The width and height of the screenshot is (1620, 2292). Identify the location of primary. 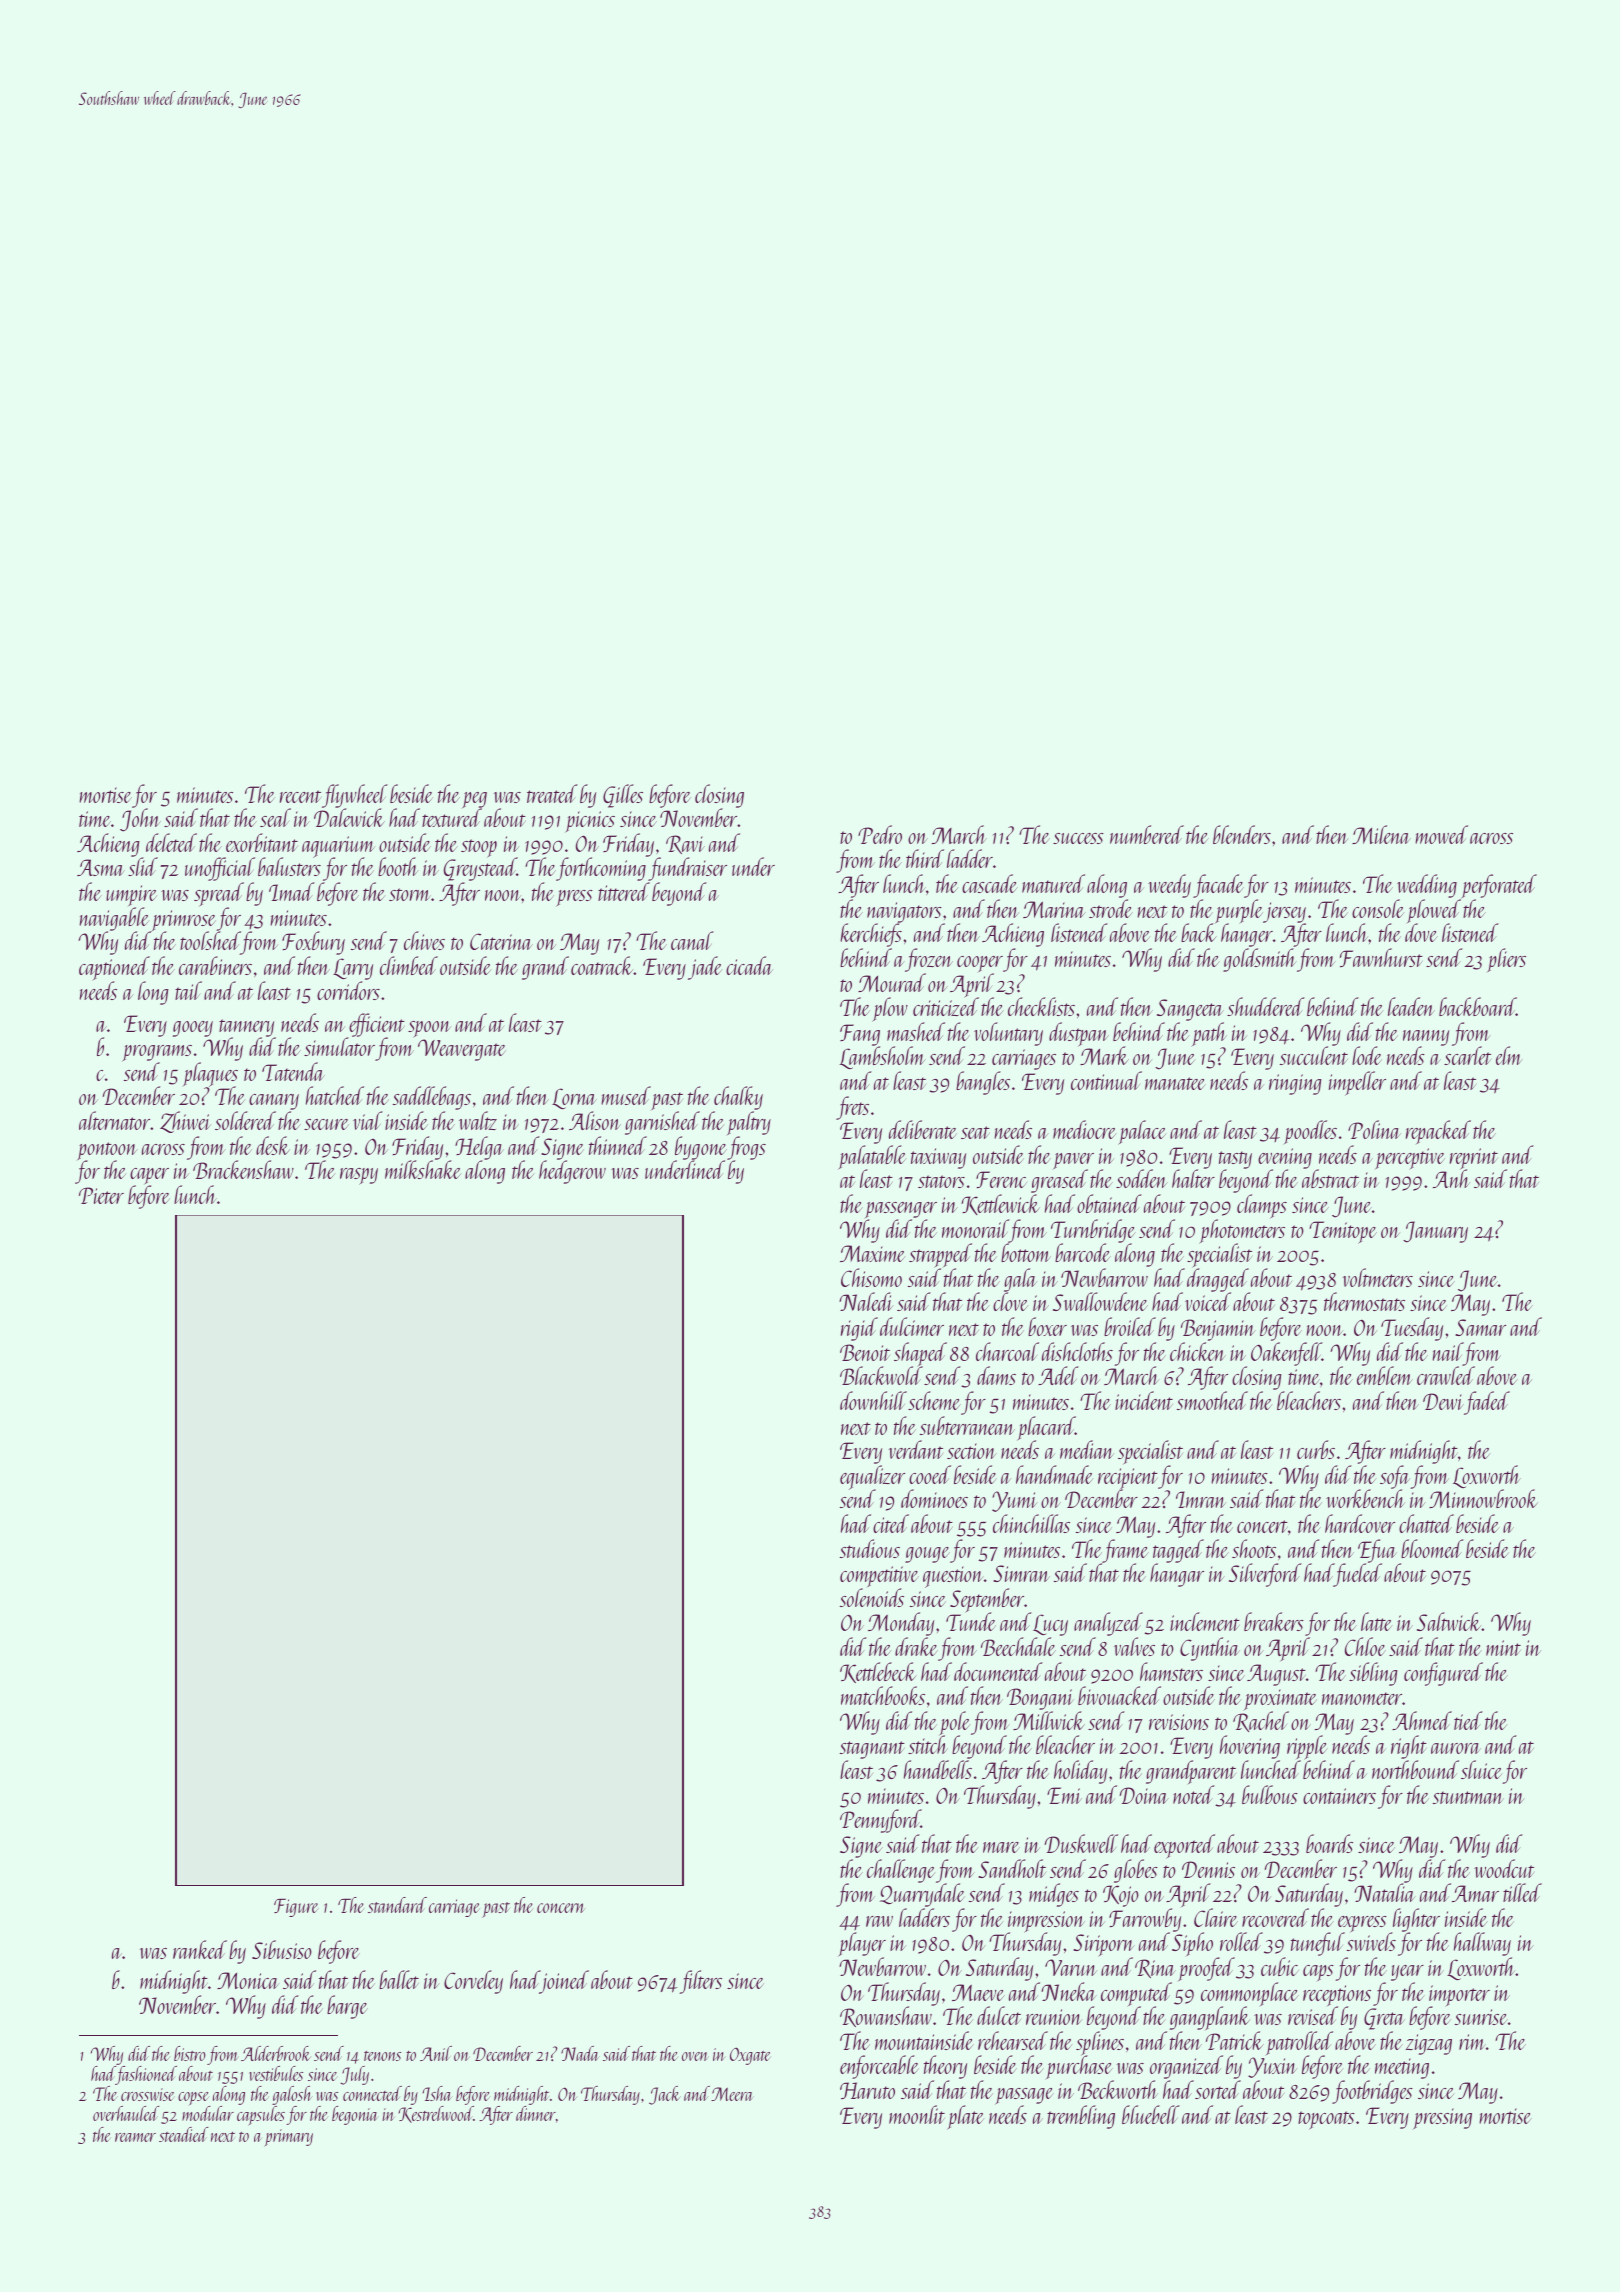
(288, 2138).
